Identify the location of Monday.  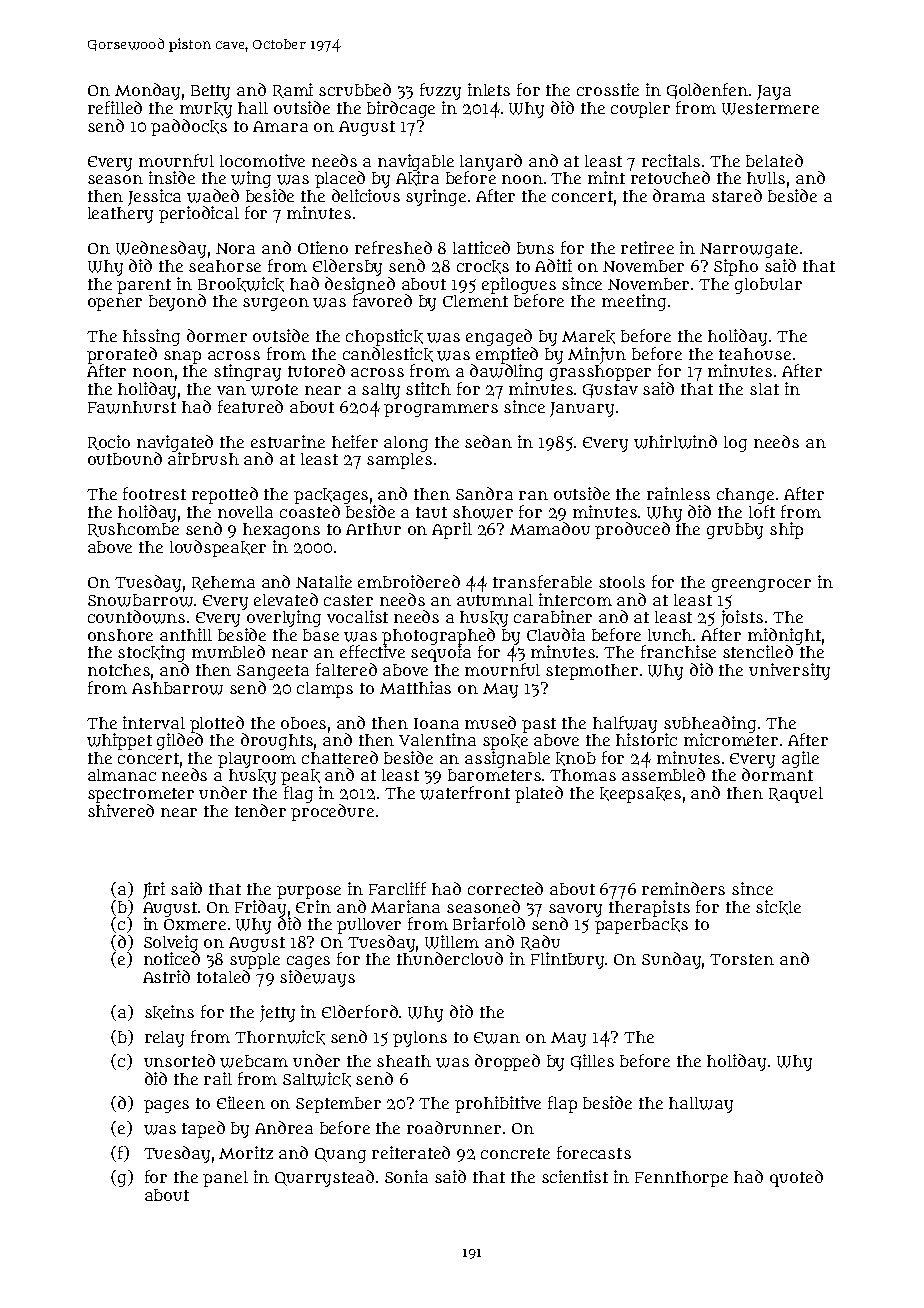
(147, 91).
